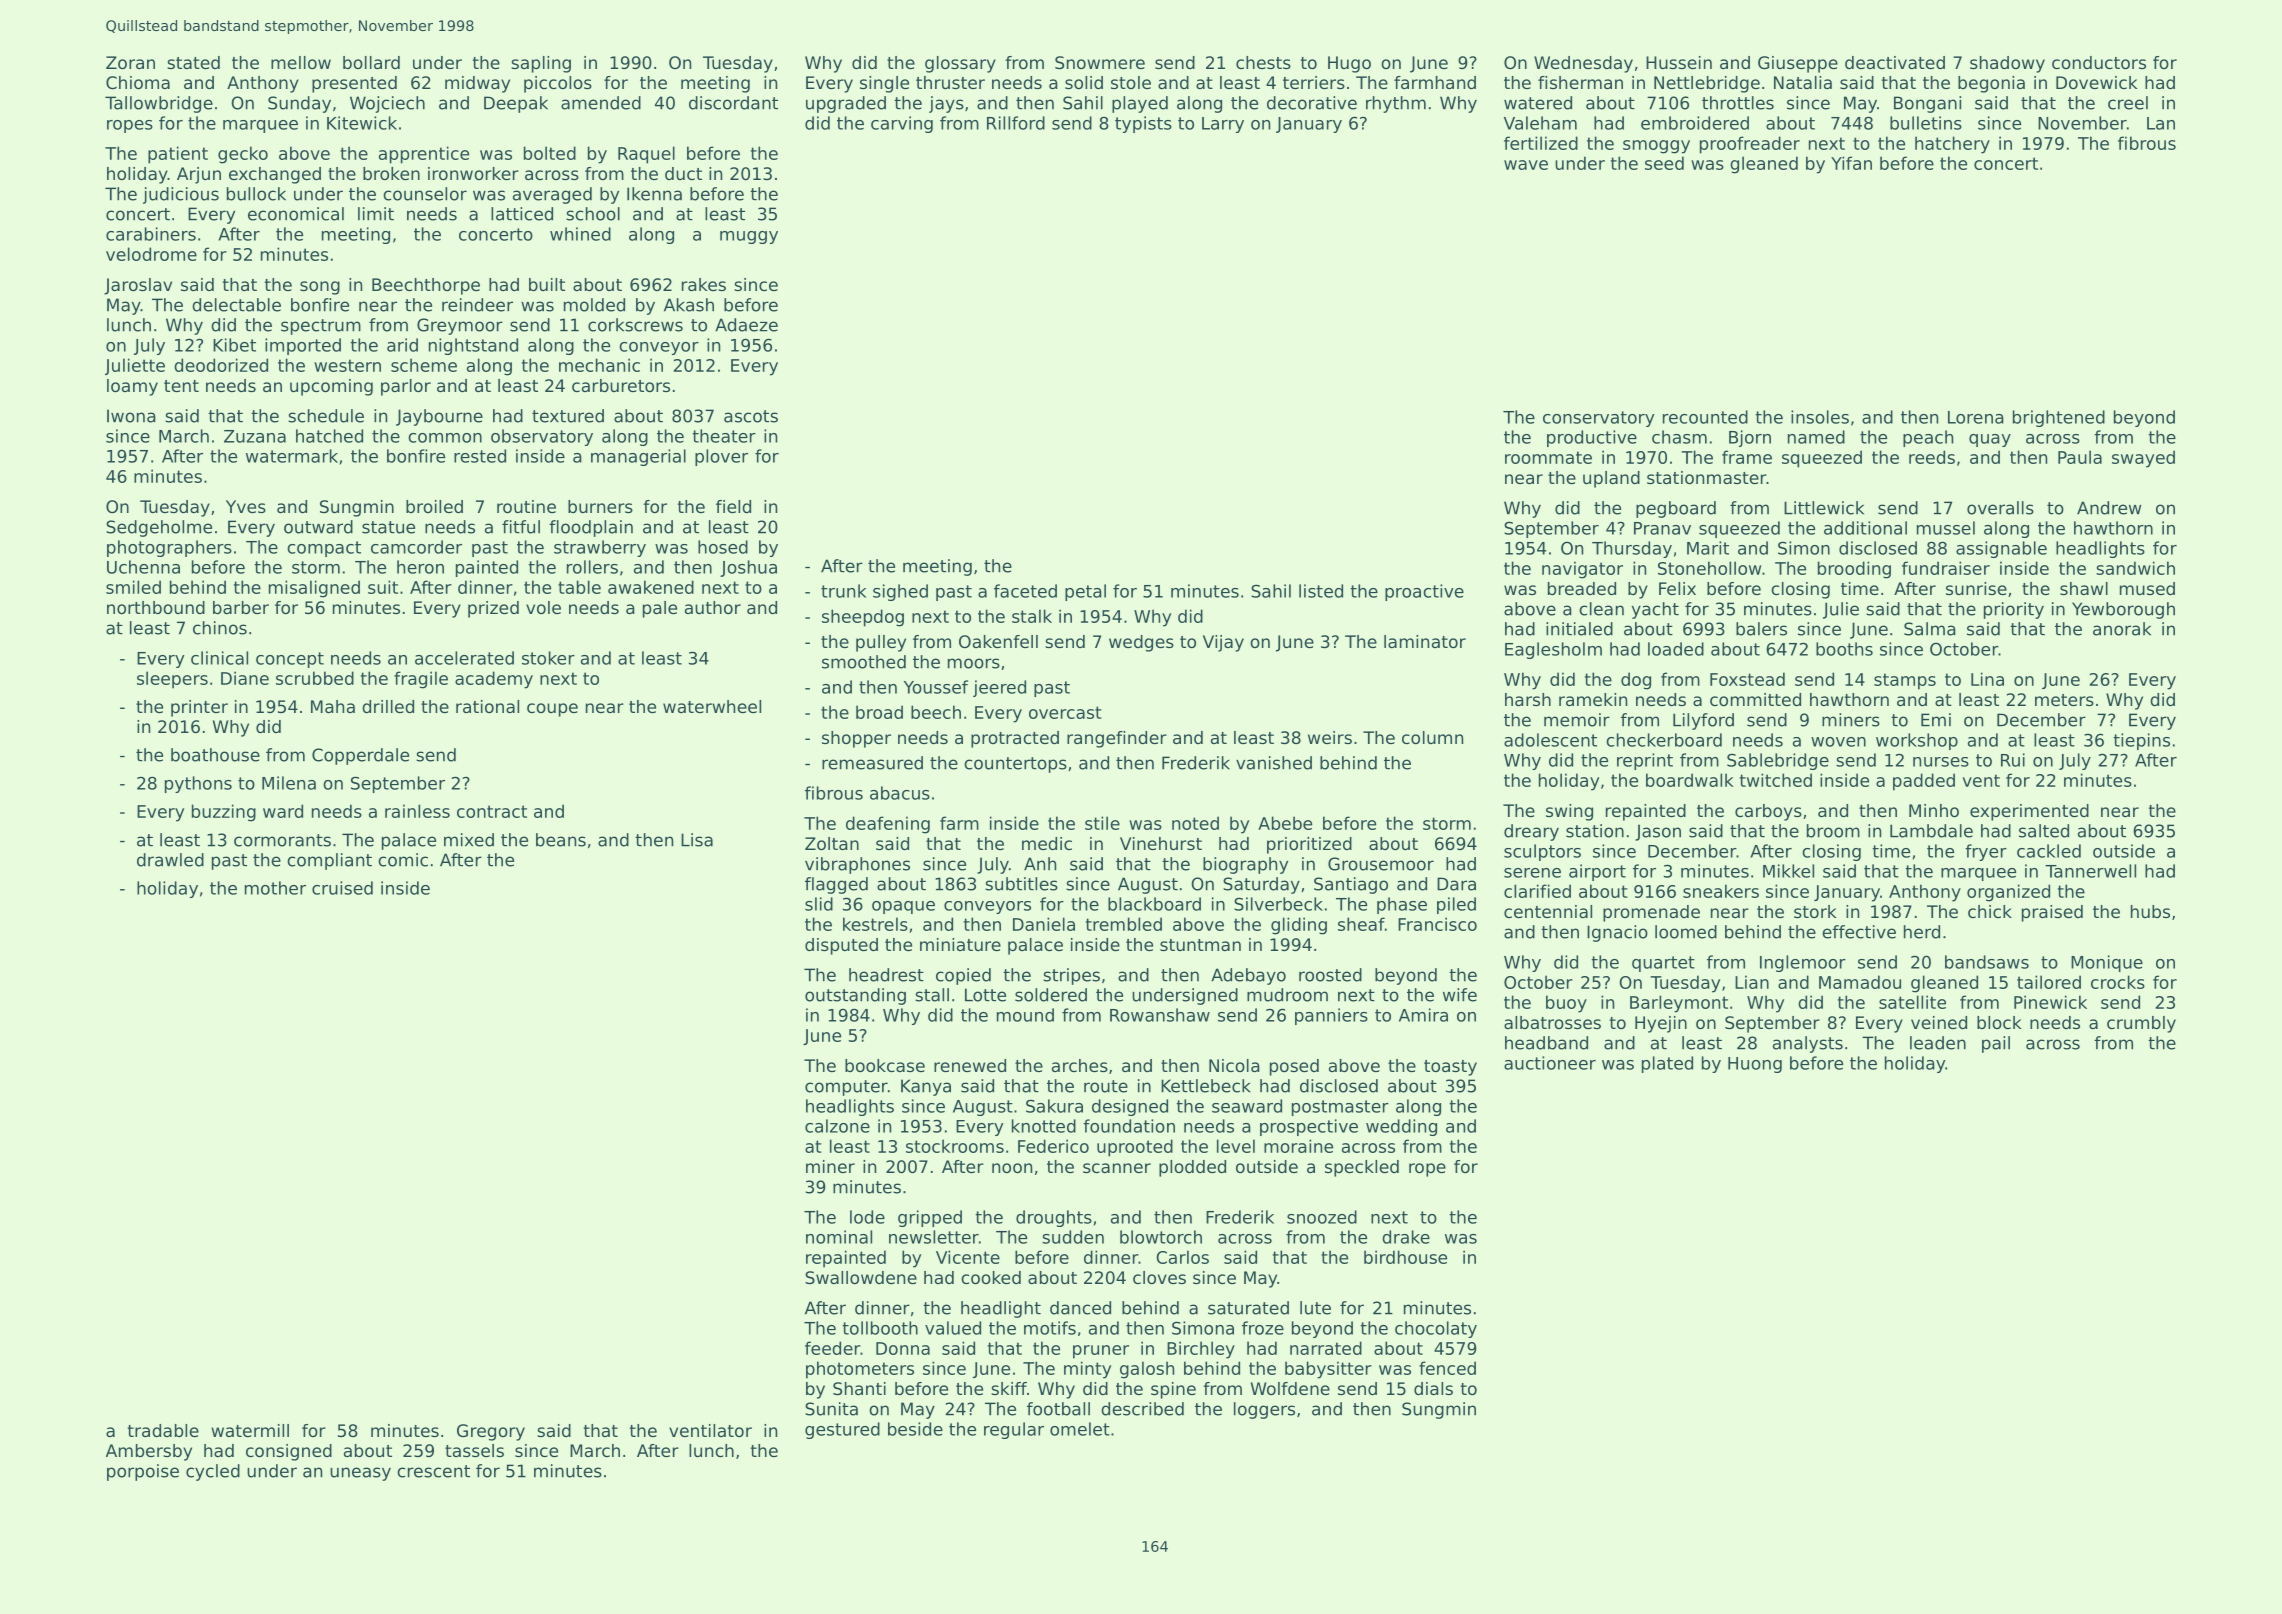 This screenshot has width=2282, height=1614. I want to click on deodorized, so click(221, 365).
